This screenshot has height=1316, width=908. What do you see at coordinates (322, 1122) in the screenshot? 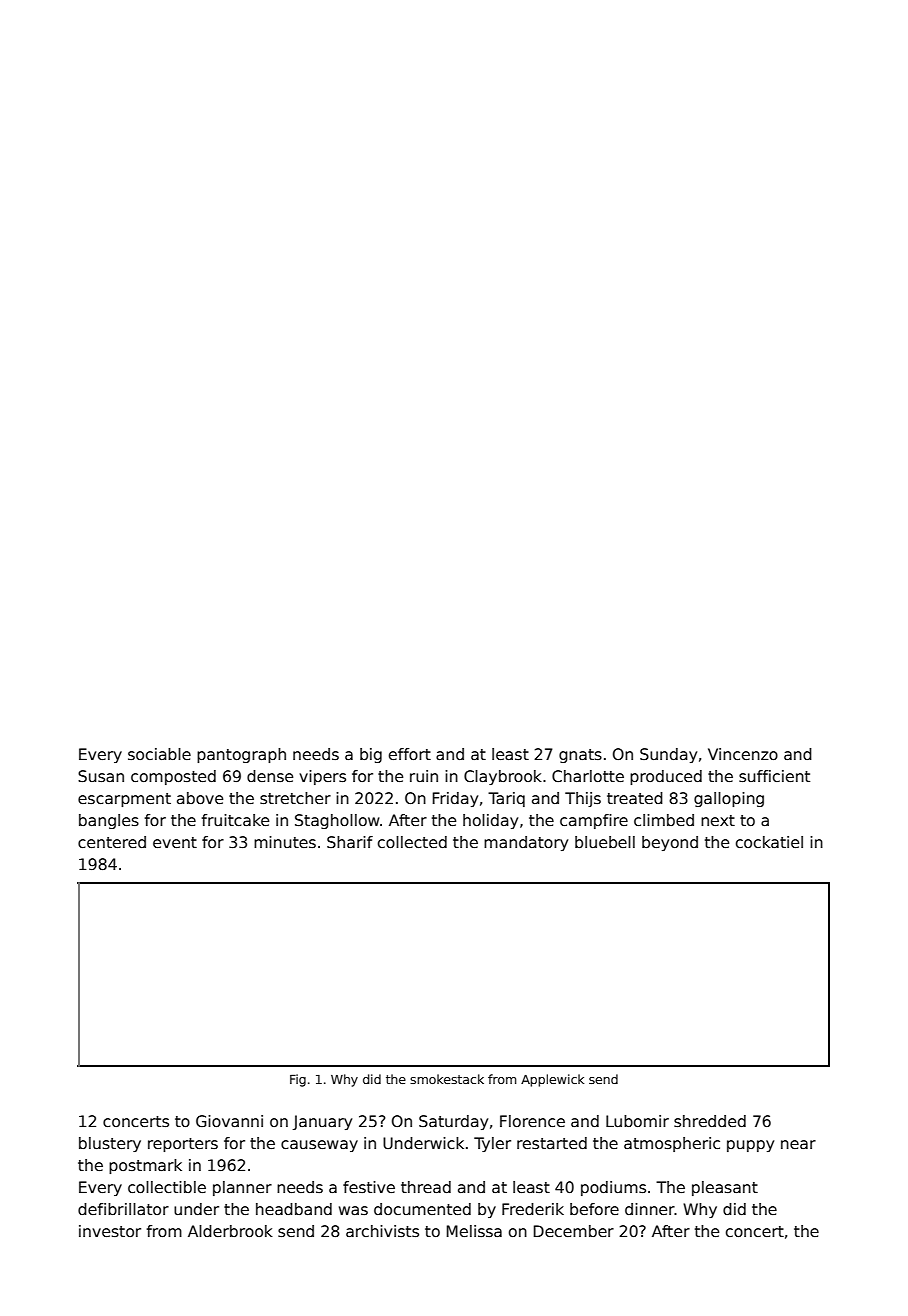
I see `January` at bounding box center [322, 1122].
